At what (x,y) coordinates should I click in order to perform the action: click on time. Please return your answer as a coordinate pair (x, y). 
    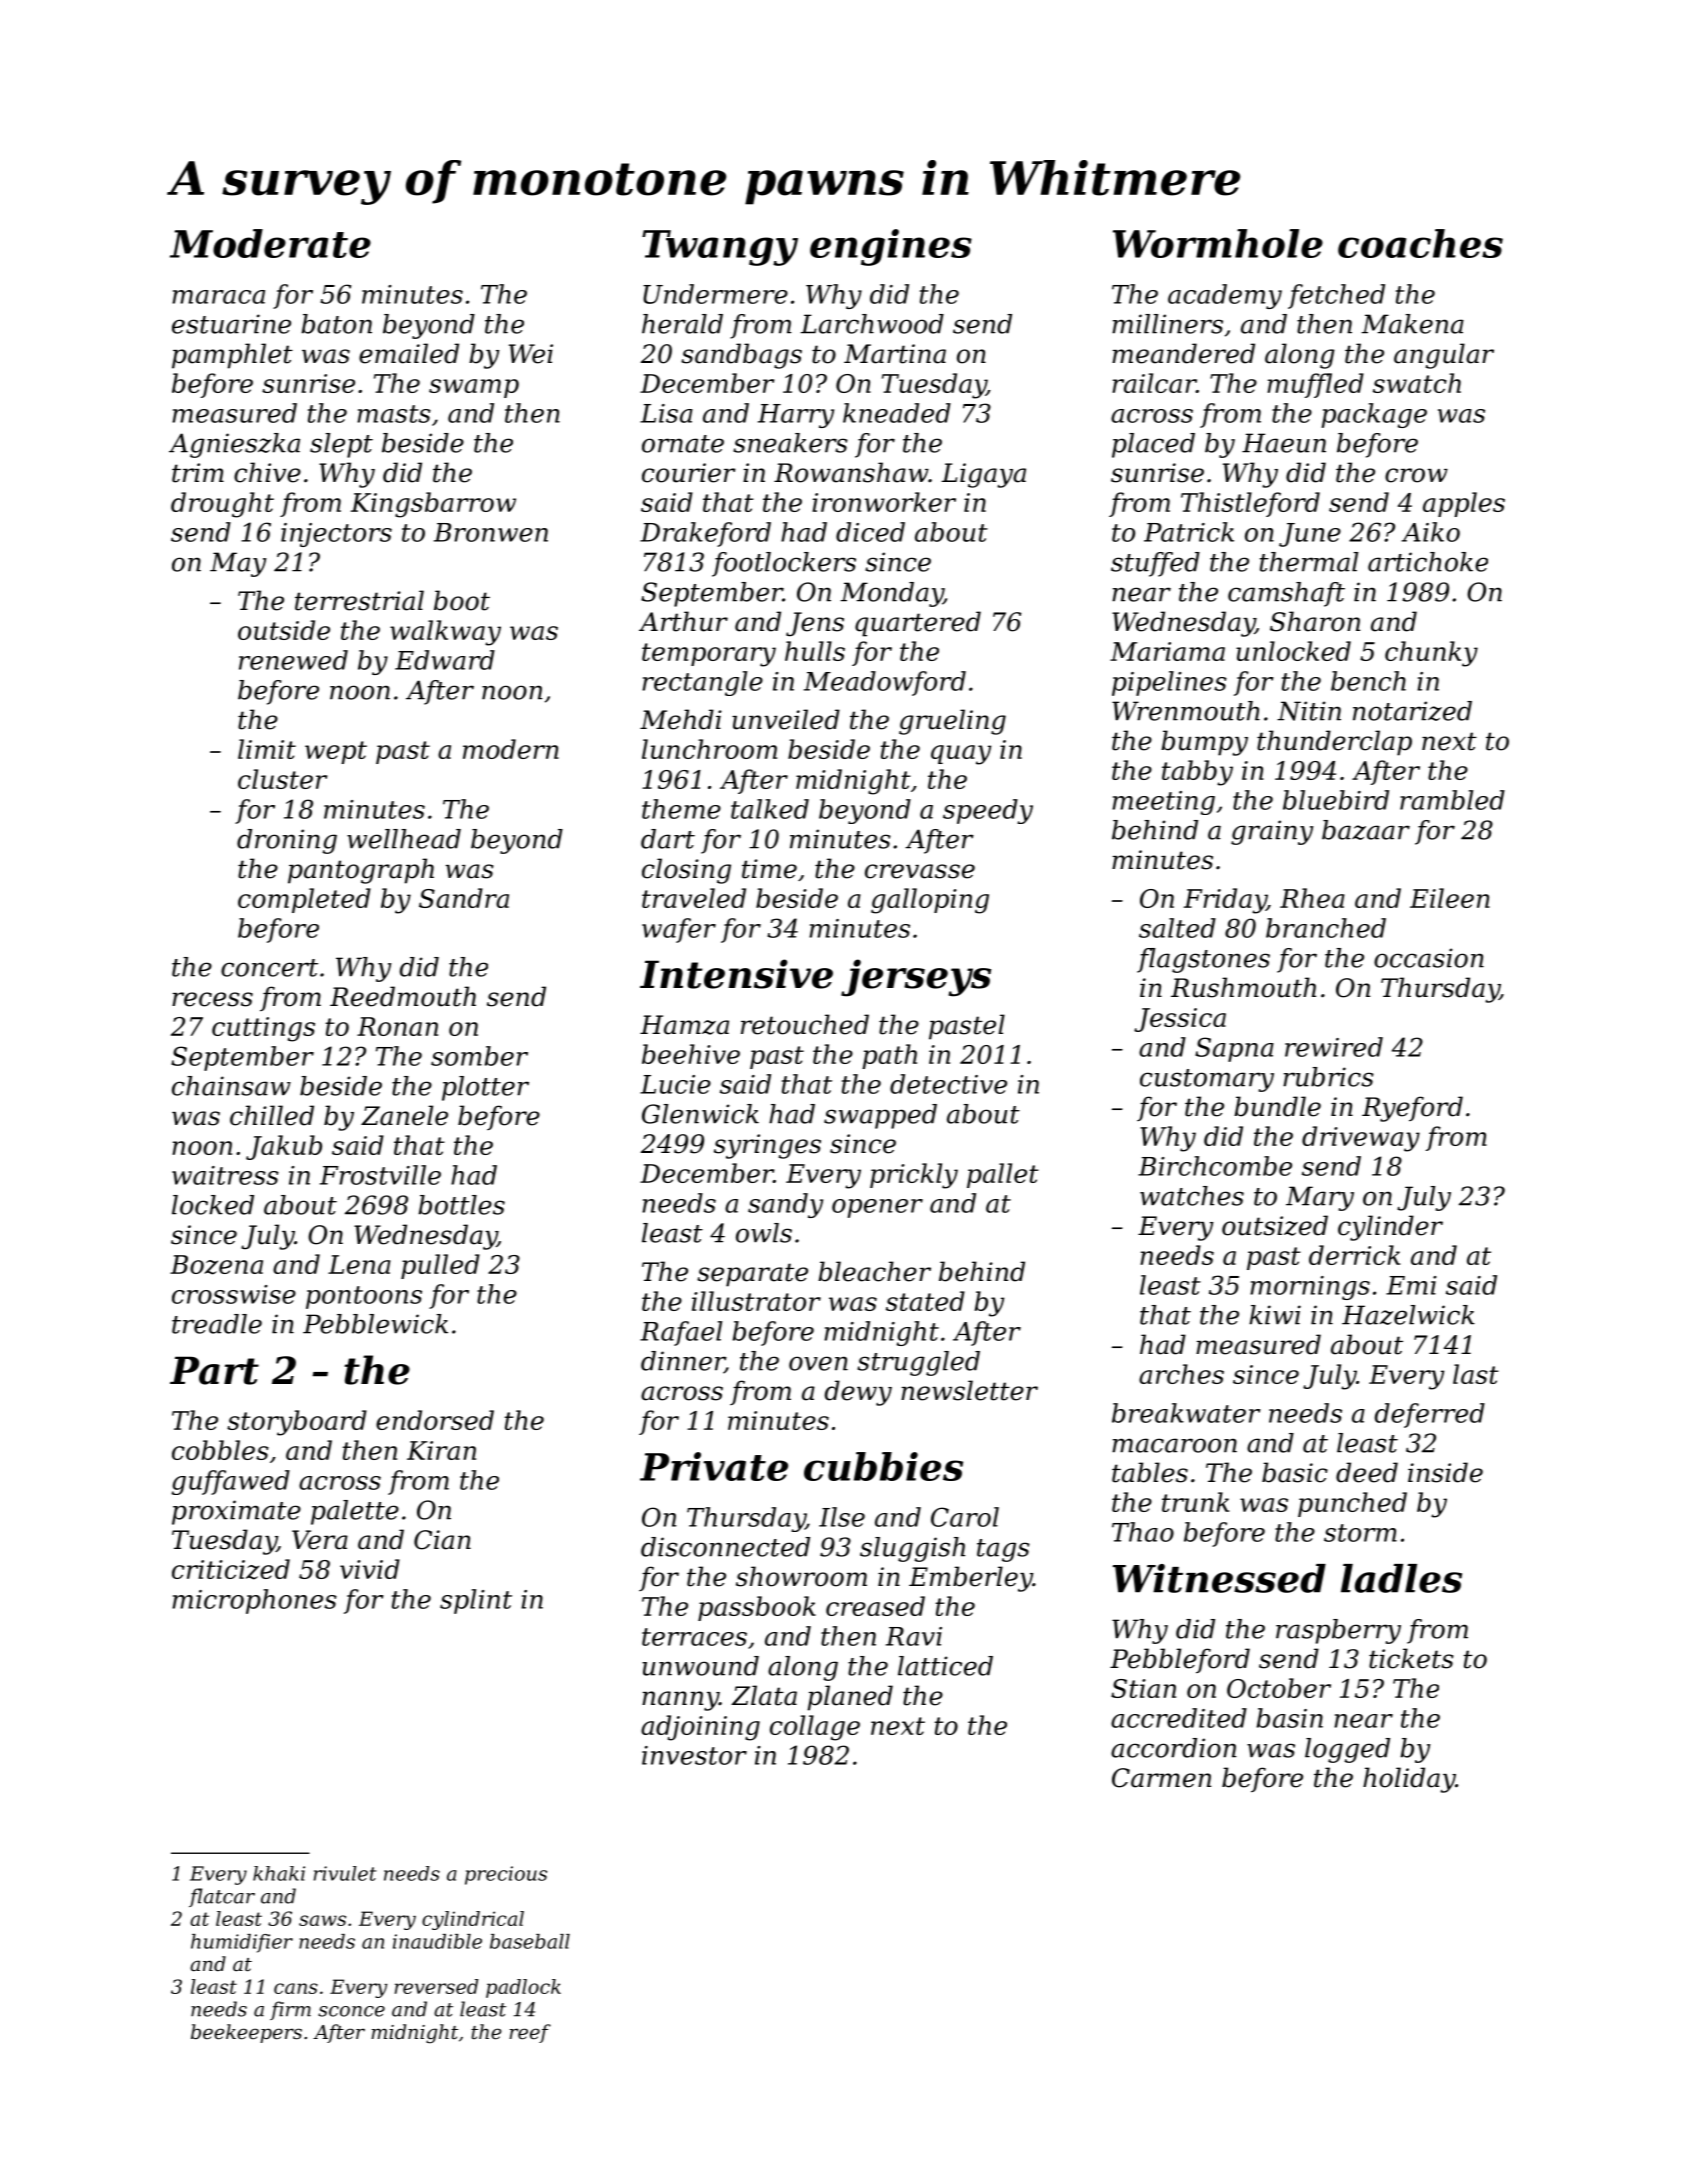
    Looking at the image, I should click on (769, 869).
